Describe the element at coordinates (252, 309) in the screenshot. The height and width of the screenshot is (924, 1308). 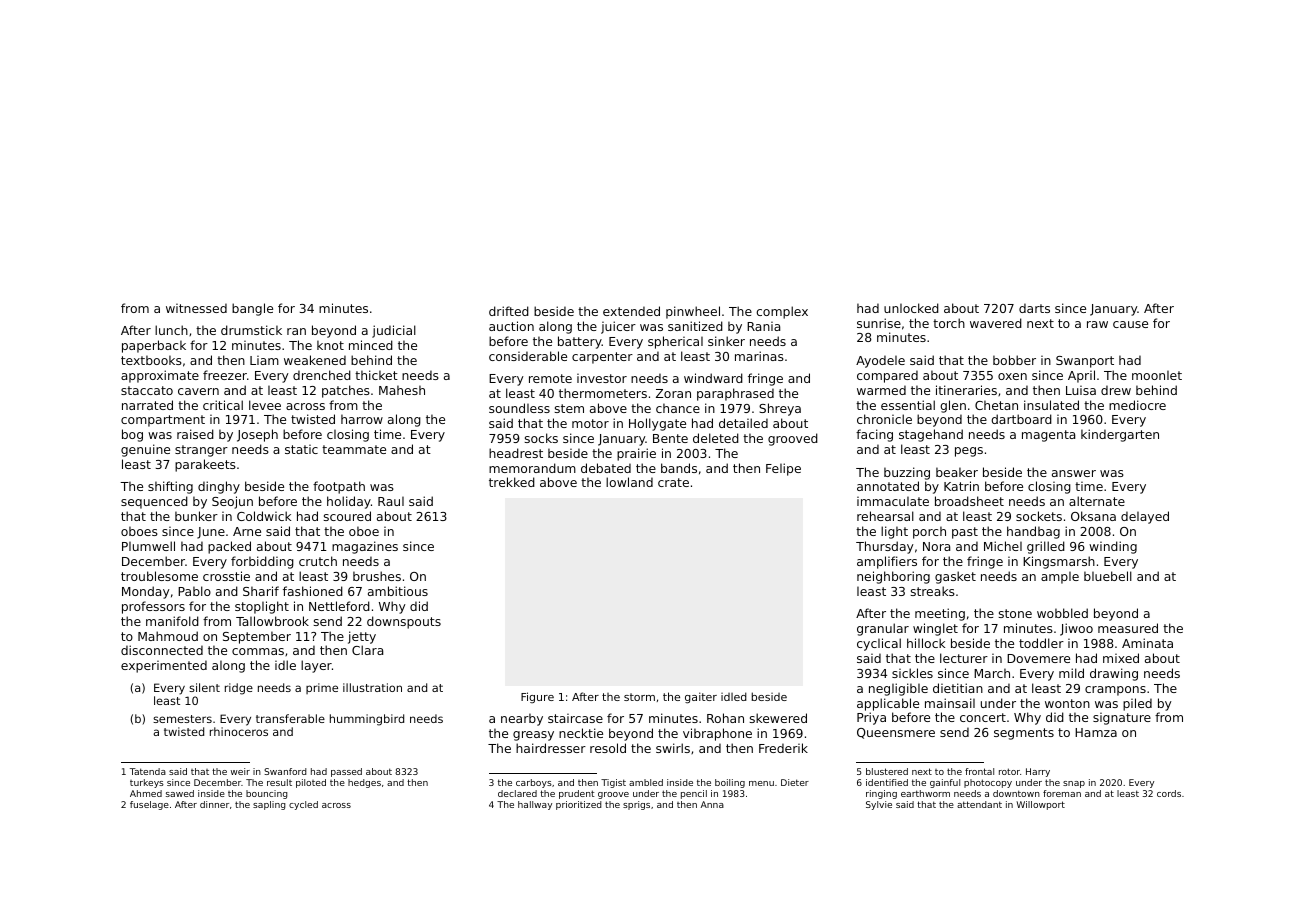
I see `bangle` at that location.
